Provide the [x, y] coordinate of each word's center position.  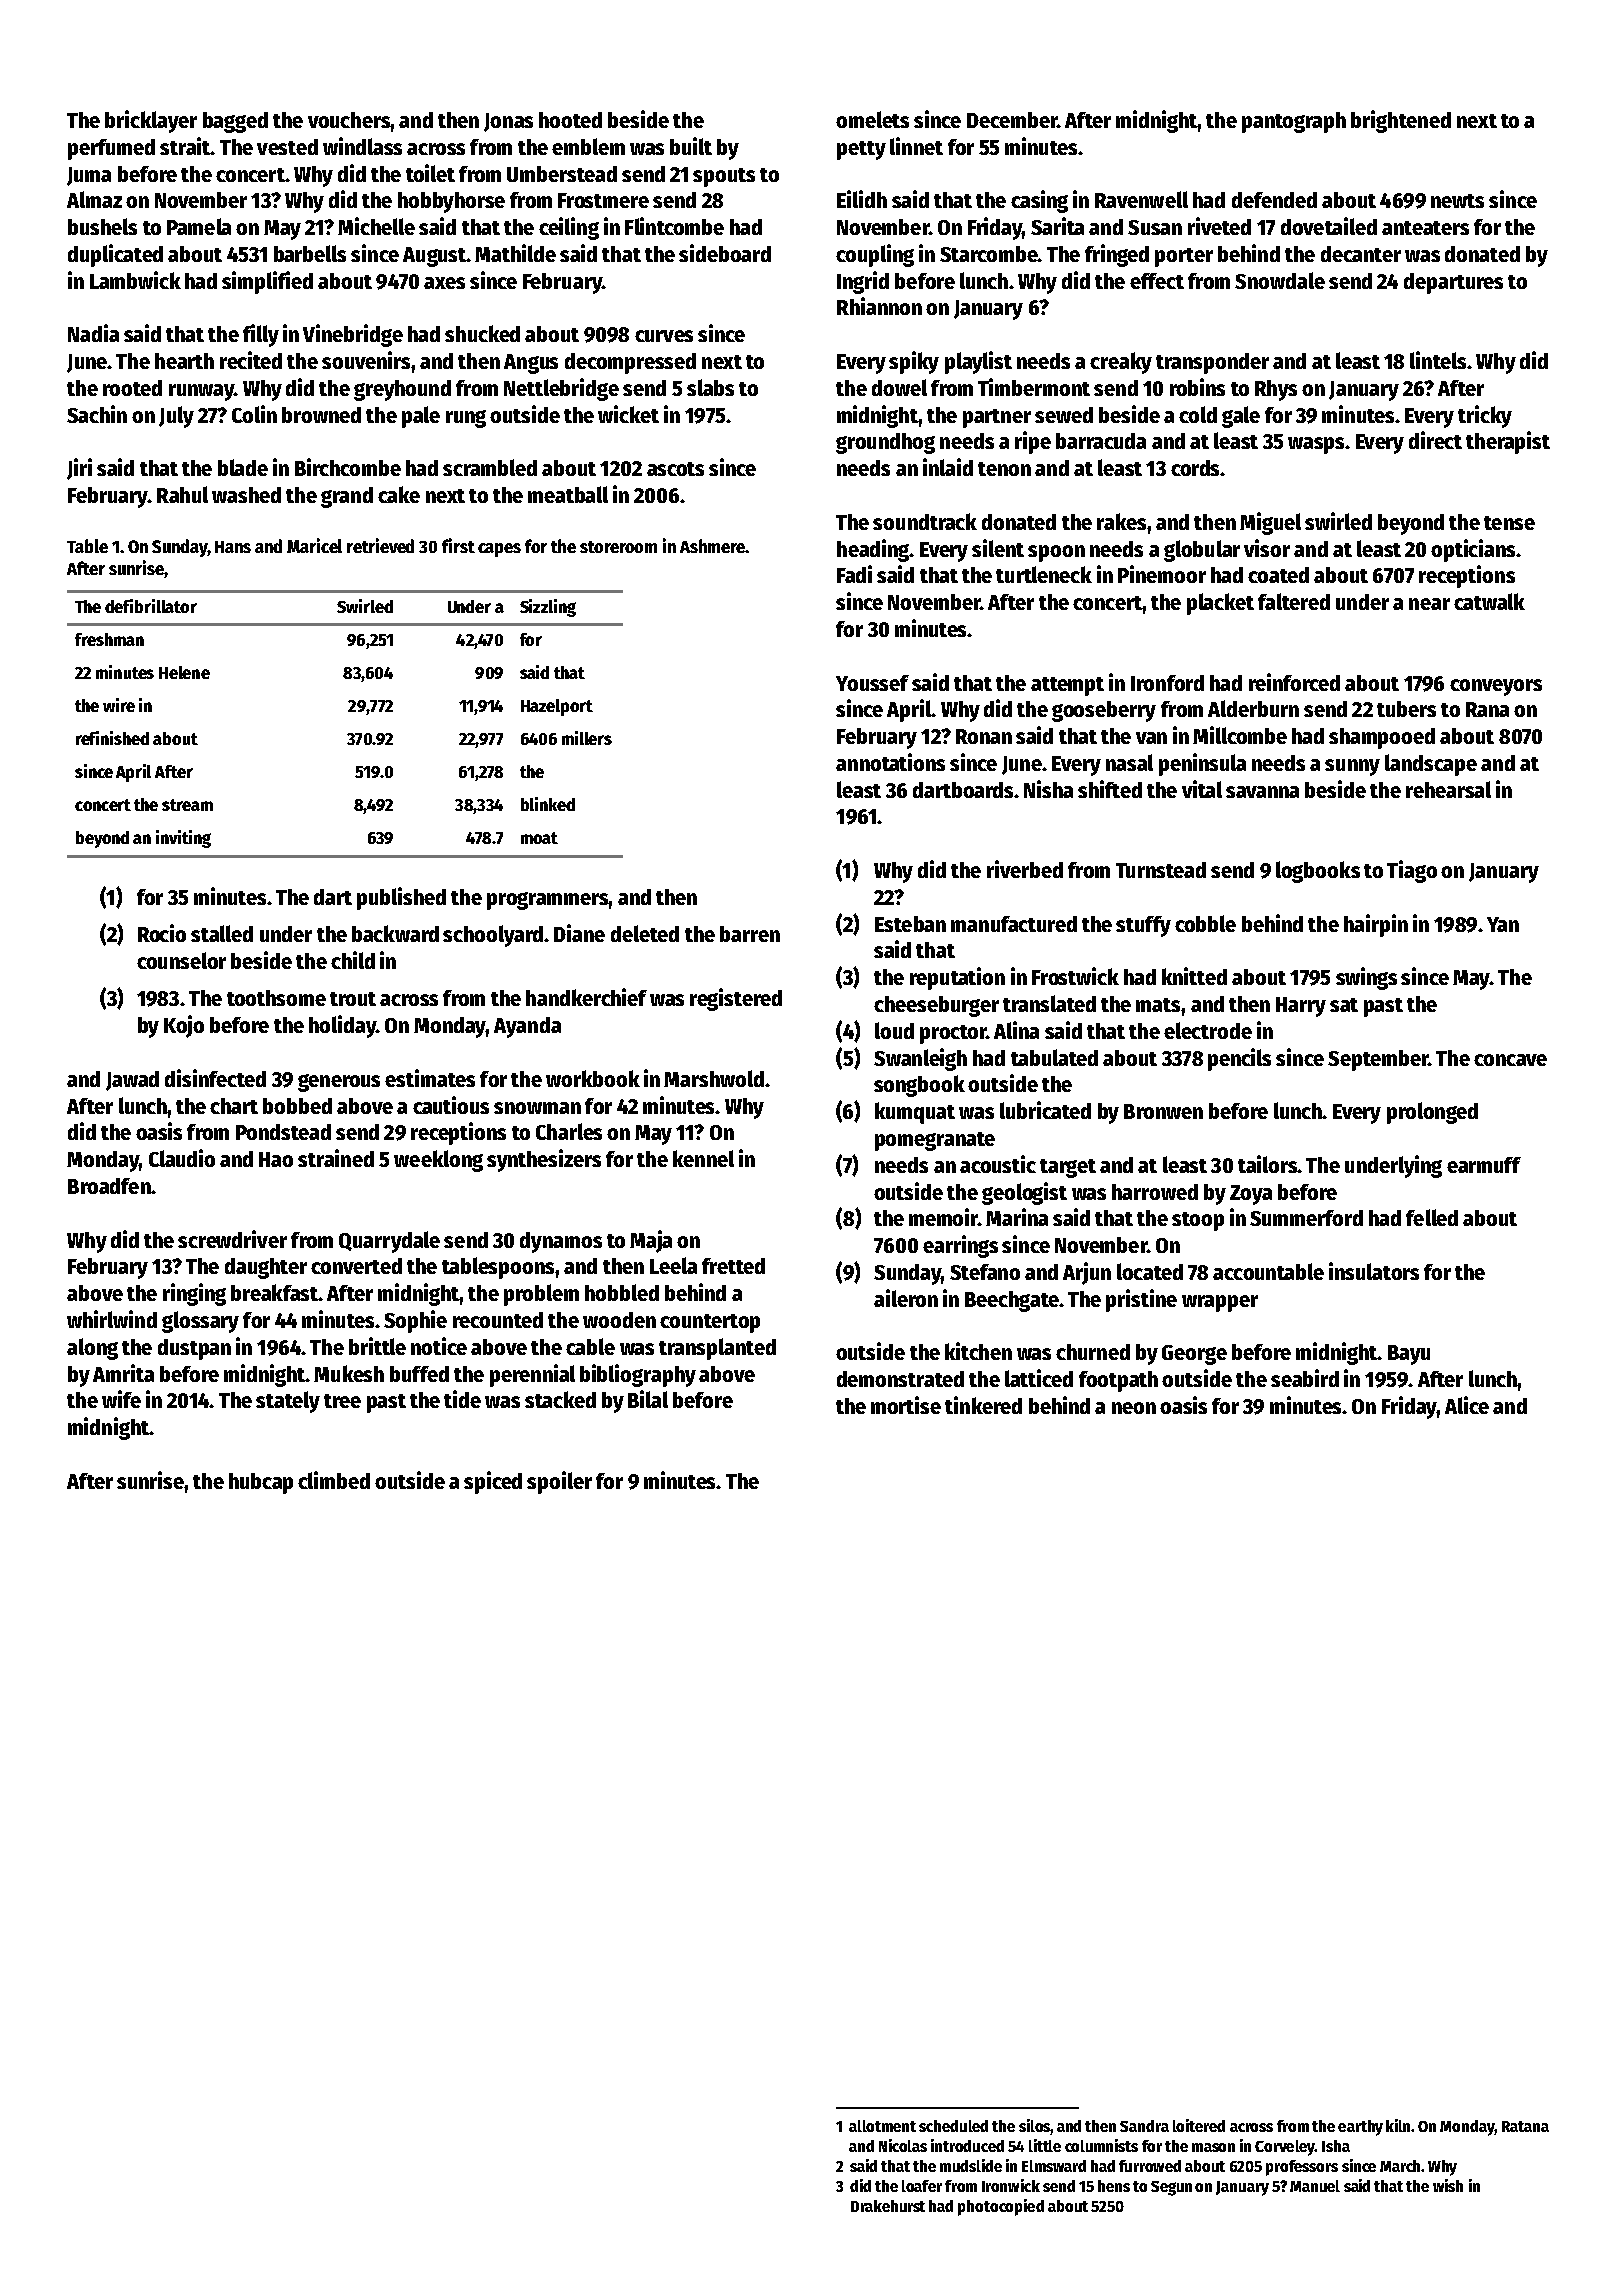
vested [287, 147]
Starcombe [989, 254]
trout [353, 999]
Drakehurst [888, 2206]
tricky [1485, 416]
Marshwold [714, 1078]
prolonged [1432, 1113]
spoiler [559, 1482]
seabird [1305, 1378]
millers [587, 738]
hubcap [261, 1483]
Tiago [1412, 871]
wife [121, 1399]
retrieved [380, 545]
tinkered [983, 1405]
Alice [1467, 1405]
